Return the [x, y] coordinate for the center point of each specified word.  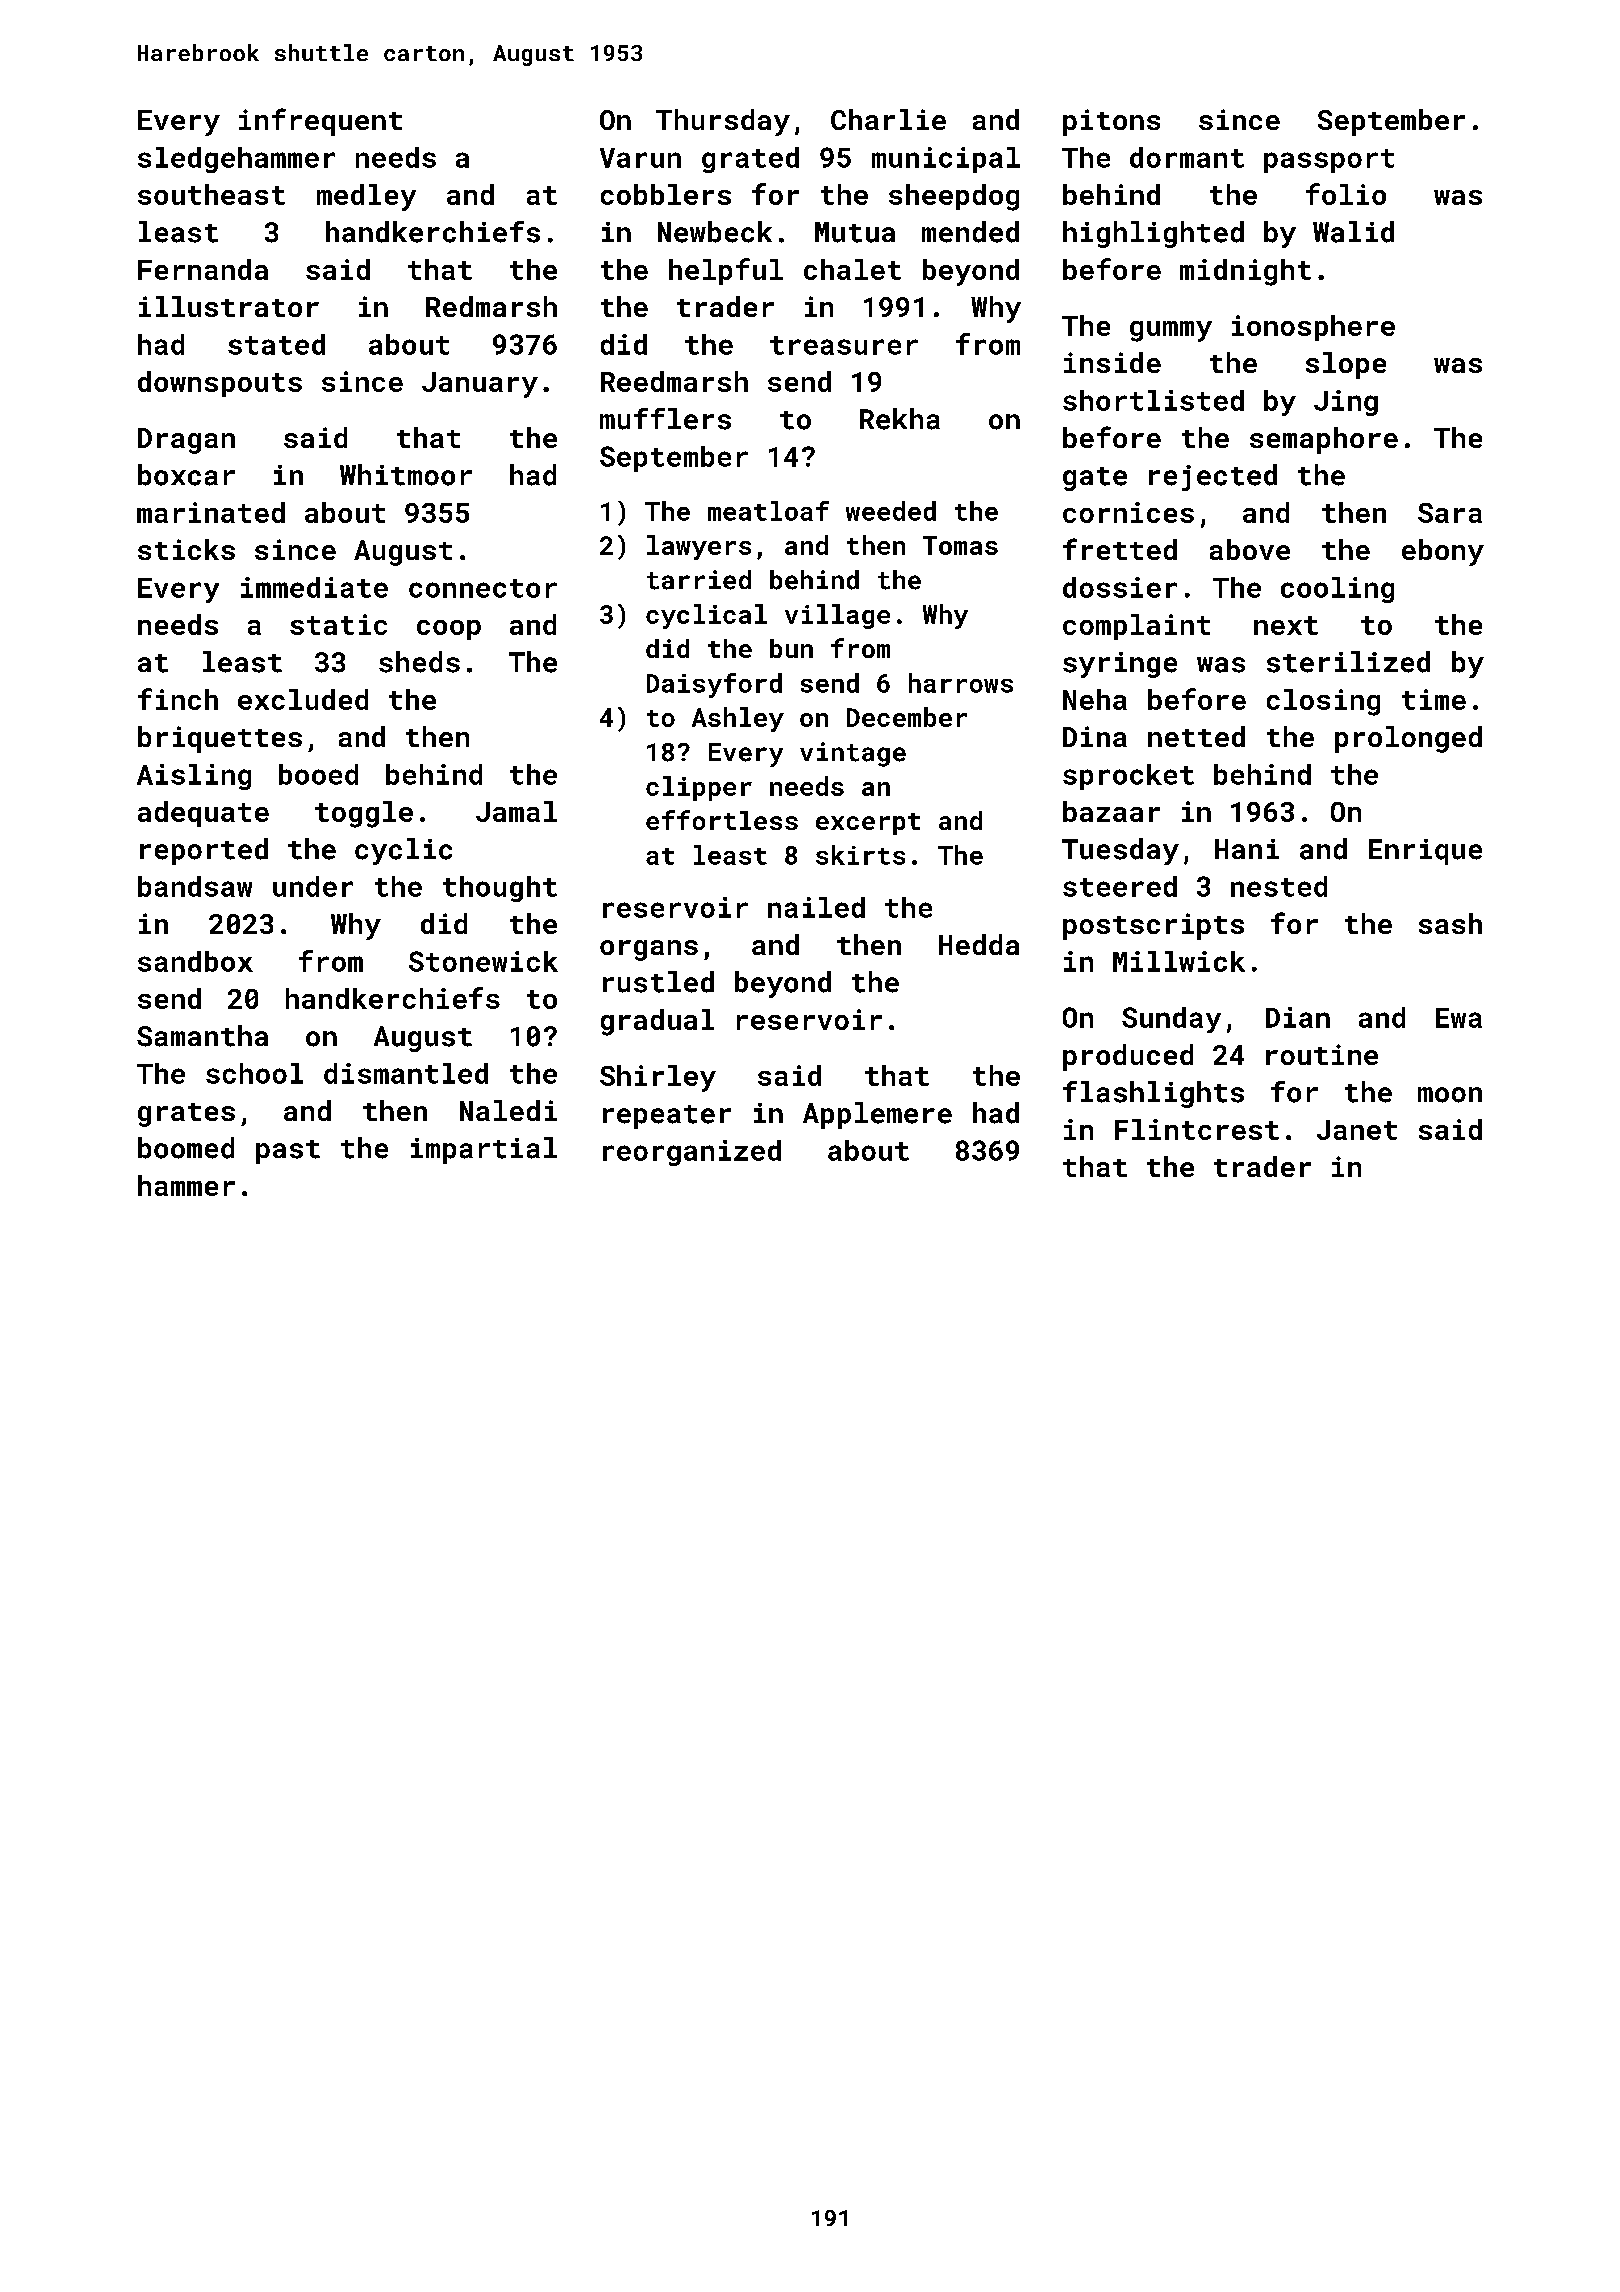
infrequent [320, 122]
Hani [1247, 849]
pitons [1111, 122]
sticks [186, 549]
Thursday [723, 122]
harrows [961, 683]
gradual [657, 1022]
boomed [186, 1148]
